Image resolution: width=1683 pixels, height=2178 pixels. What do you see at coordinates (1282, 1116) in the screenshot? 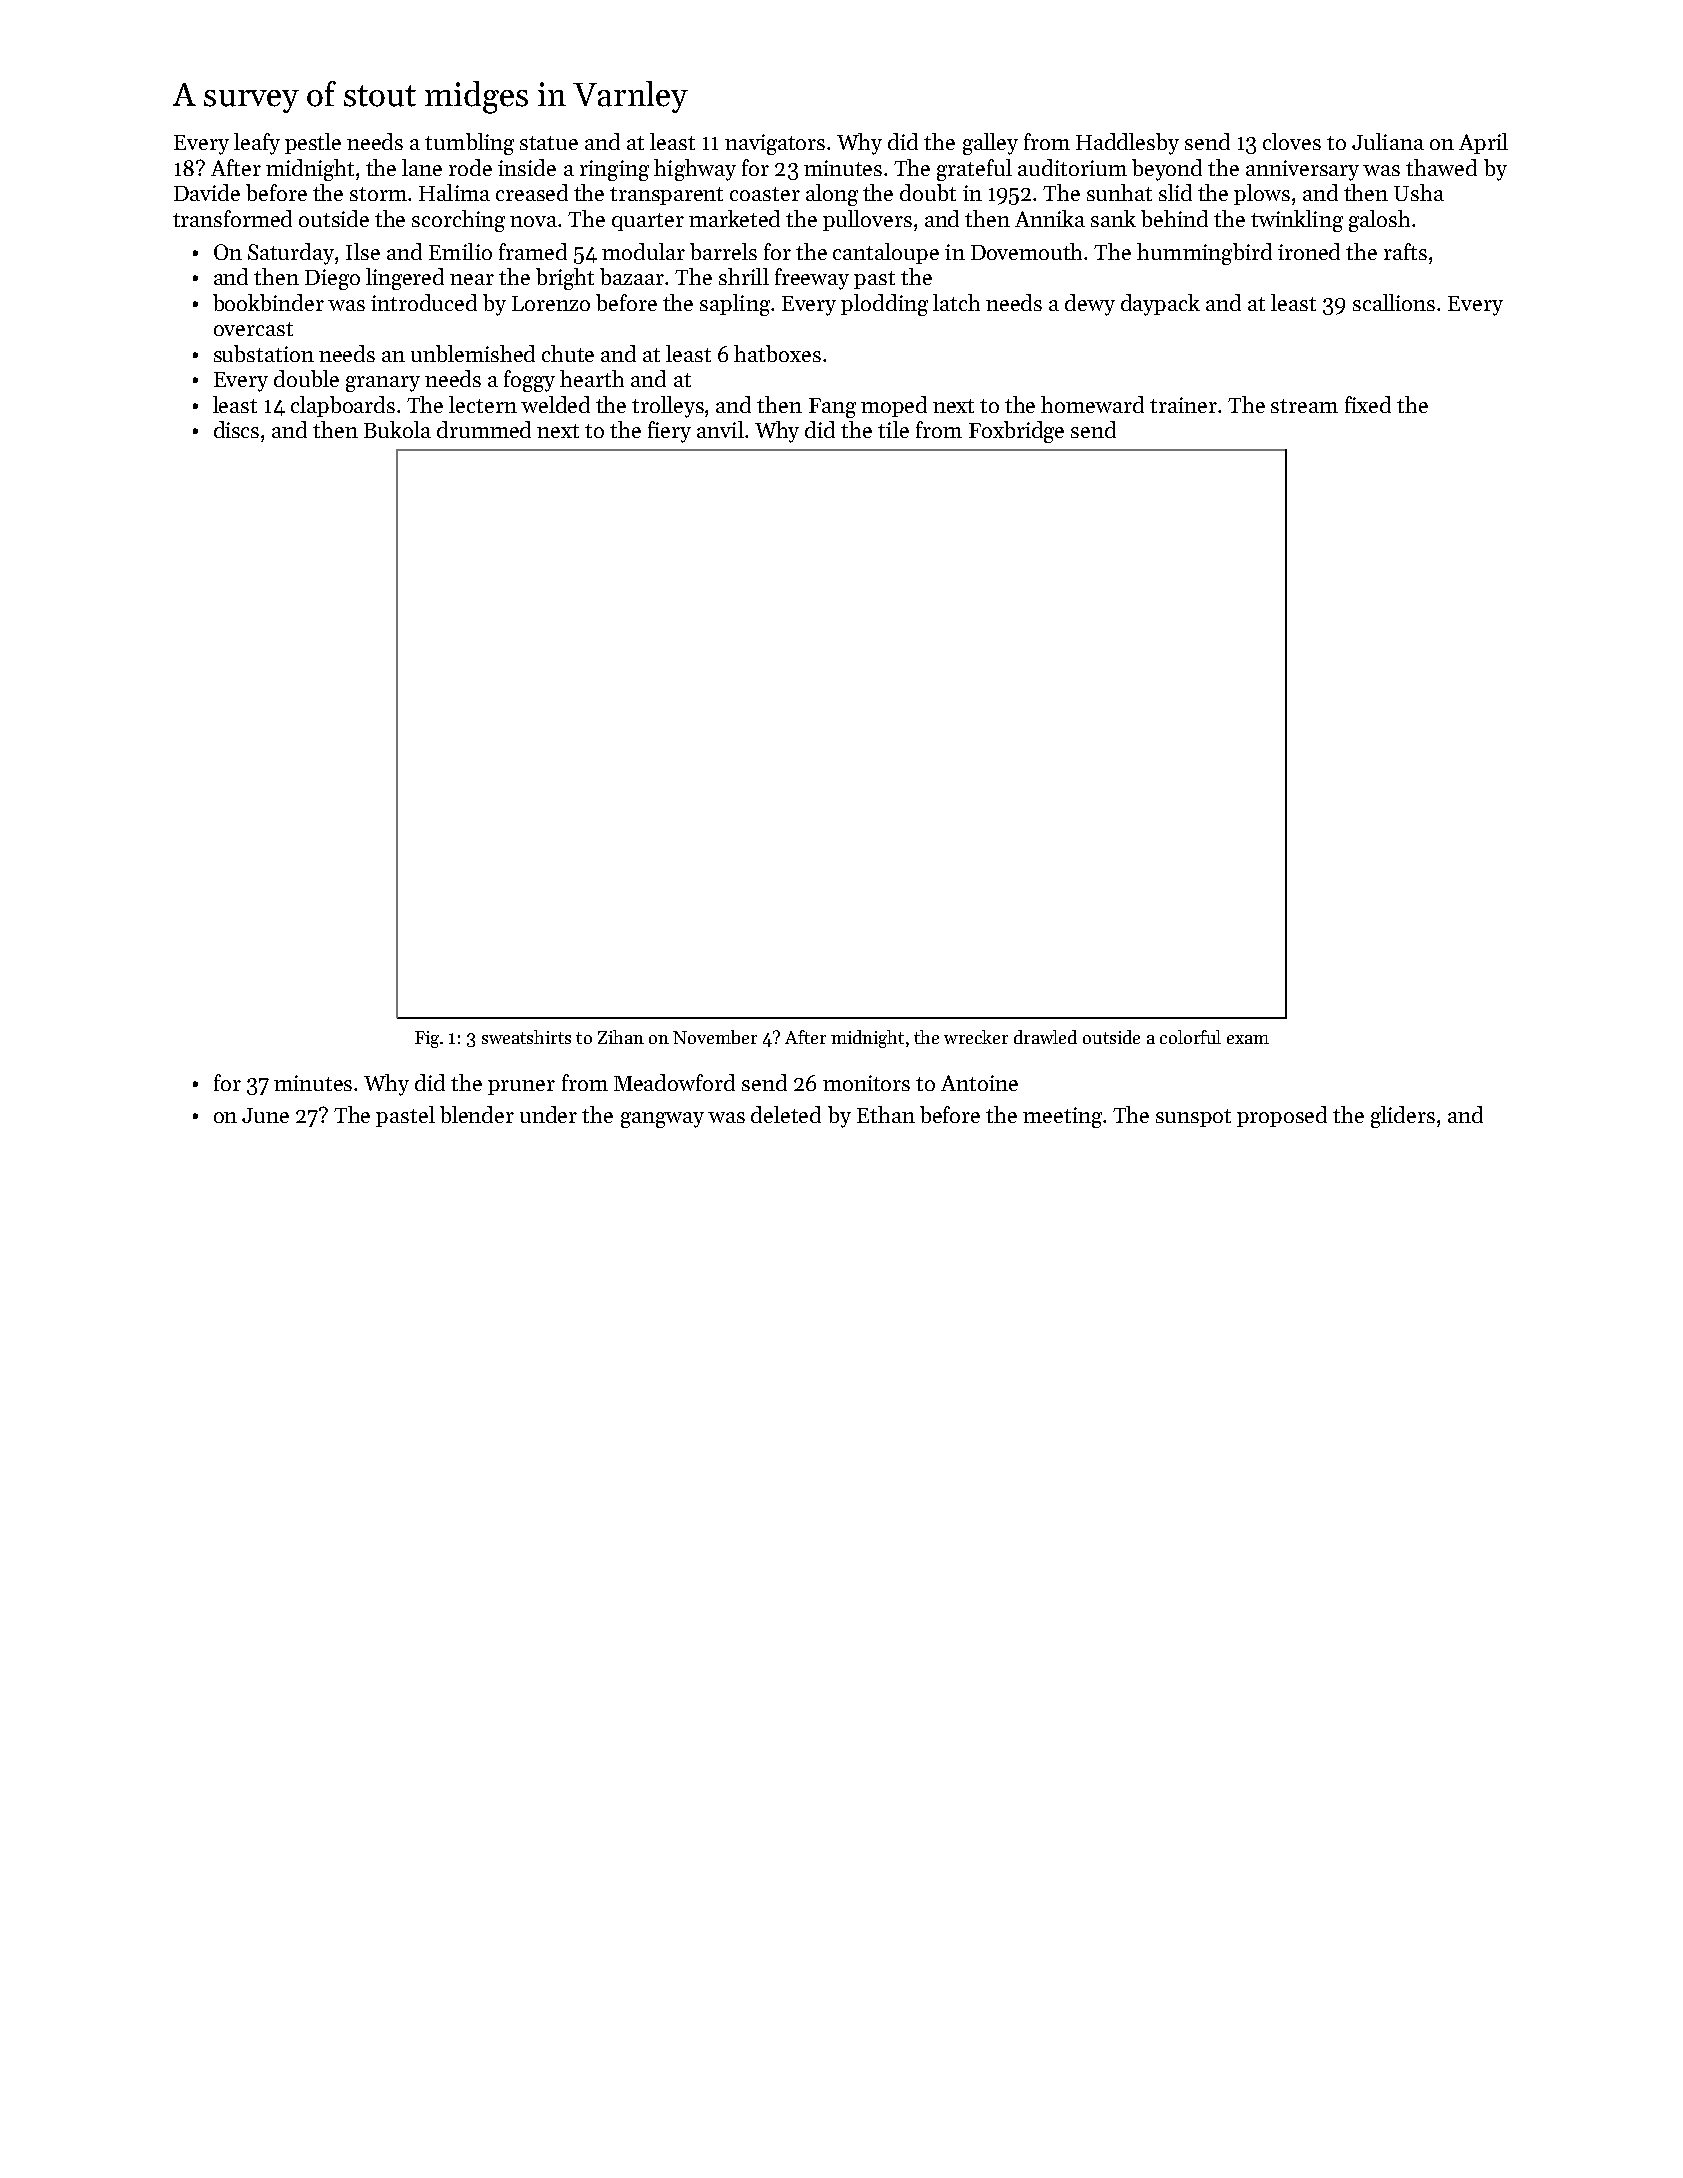
I see `proposed` at bounding box center [1282, 1116].
